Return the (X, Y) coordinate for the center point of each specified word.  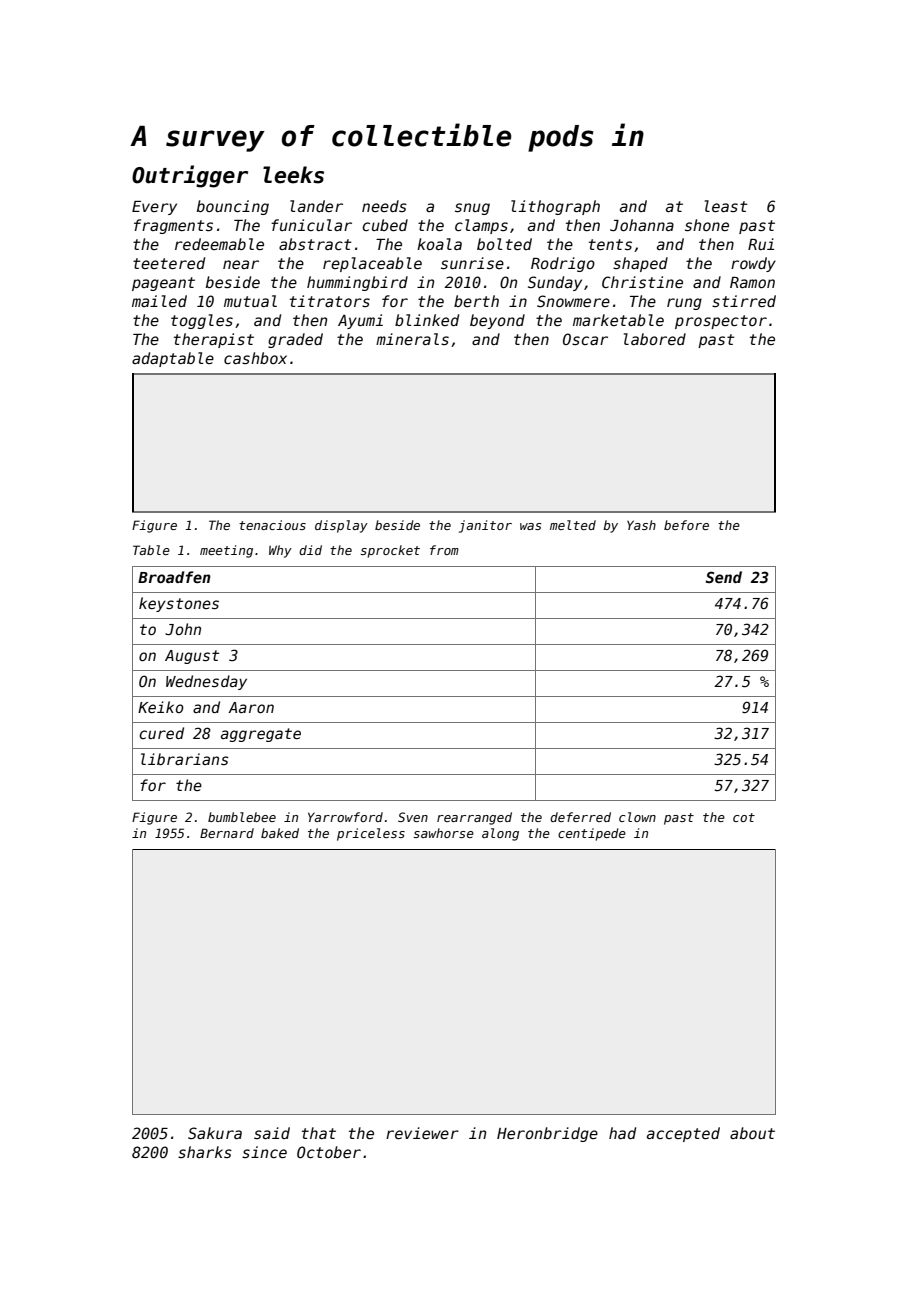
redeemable (219, 244)
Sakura (215, 1133)
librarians (185, 759)
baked (280, 833)
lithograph (555, 207)
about (752, 1133)
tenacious (272, 525)
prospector (721, 322)
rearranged (474, 818)
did (310, 550)
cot (744, 817)
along (500, 834)
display (341, 526)
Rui (761, 244)
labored (655, 339)
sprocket (390, 551)
